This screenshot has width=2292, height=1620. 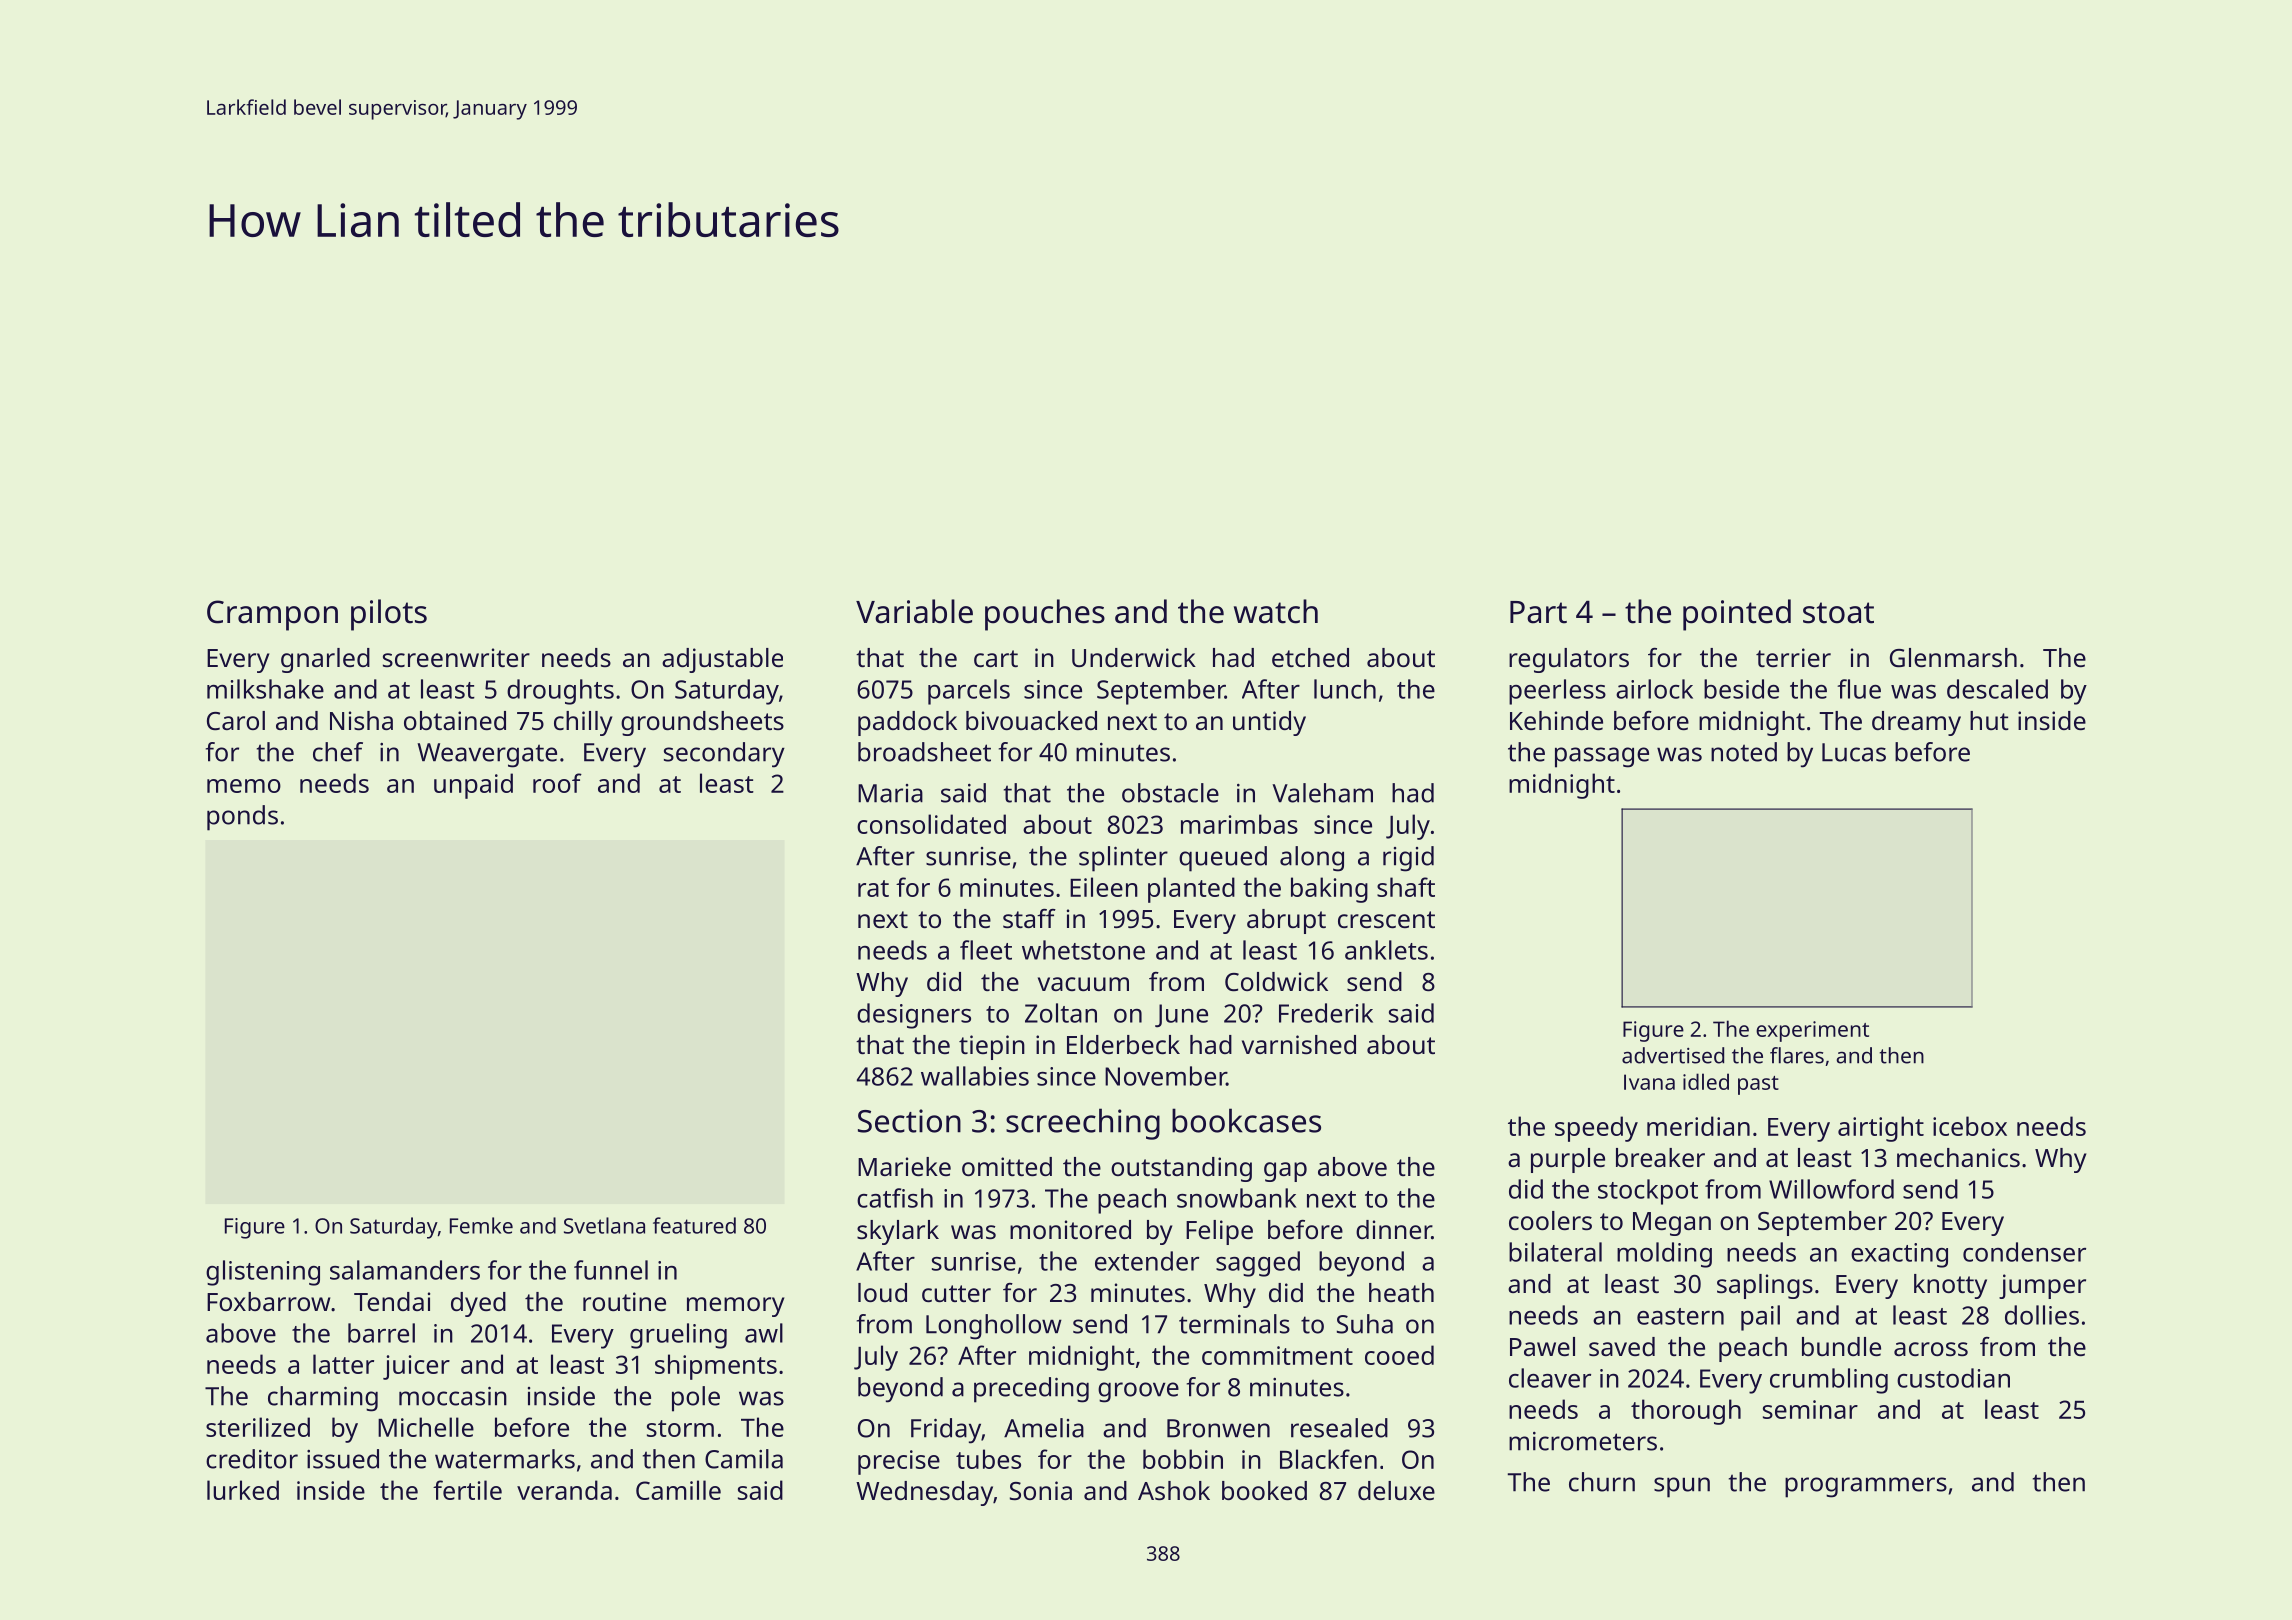 What do you see at coordinates (1070, 1229) in the screenshot?
I see `monitored` at bounding box center [1070, 1229].
